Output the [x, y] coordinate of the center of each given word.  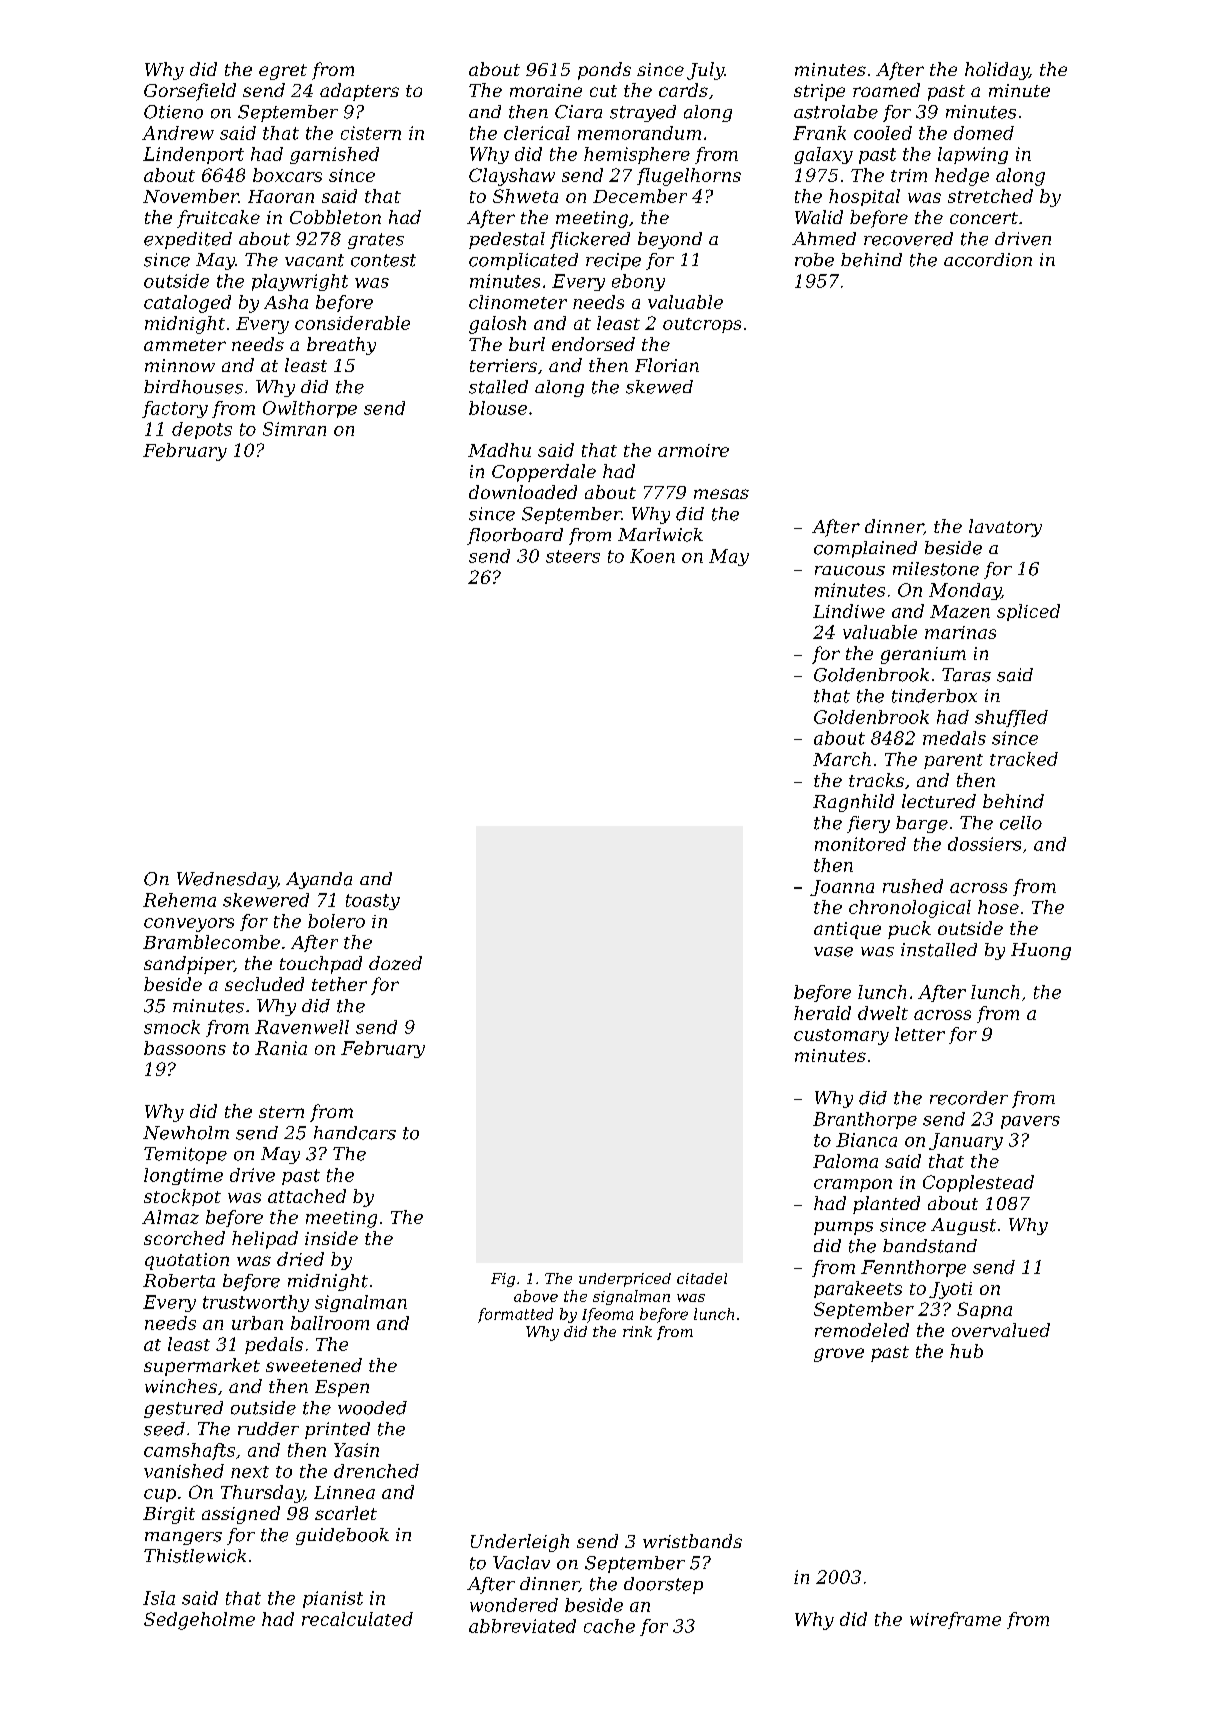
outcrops [702, 325]
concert [984, 218]
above [536, 1296]
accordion [988, 260]
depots [202, 430]
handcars [355, 1133]
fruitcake [218, 219]
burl [527, 344]
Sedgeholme [199, 1621]
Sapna [984, 1310]
